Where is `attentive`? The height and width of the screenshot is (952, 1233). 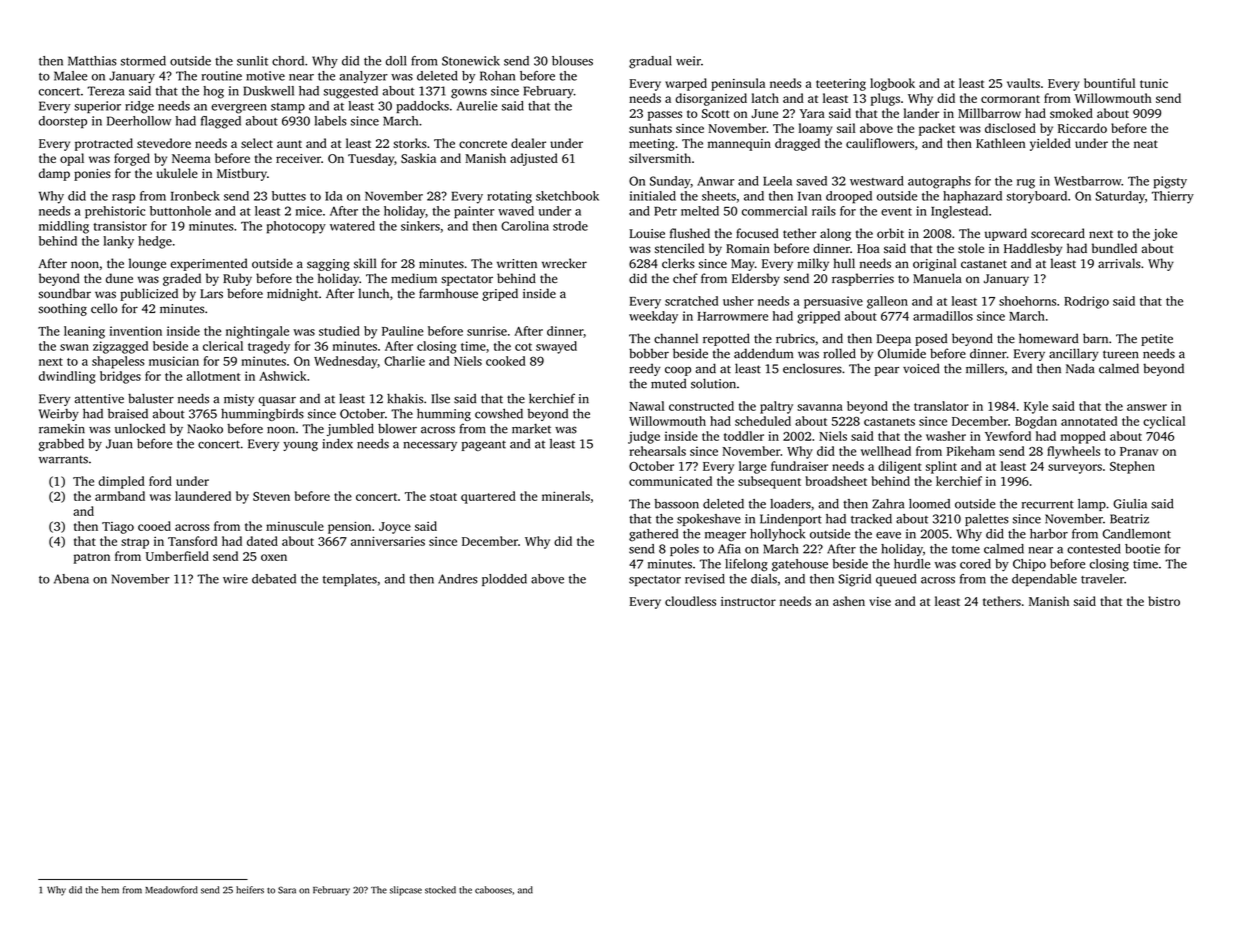
attentive is located at coordinates (99, 399).
